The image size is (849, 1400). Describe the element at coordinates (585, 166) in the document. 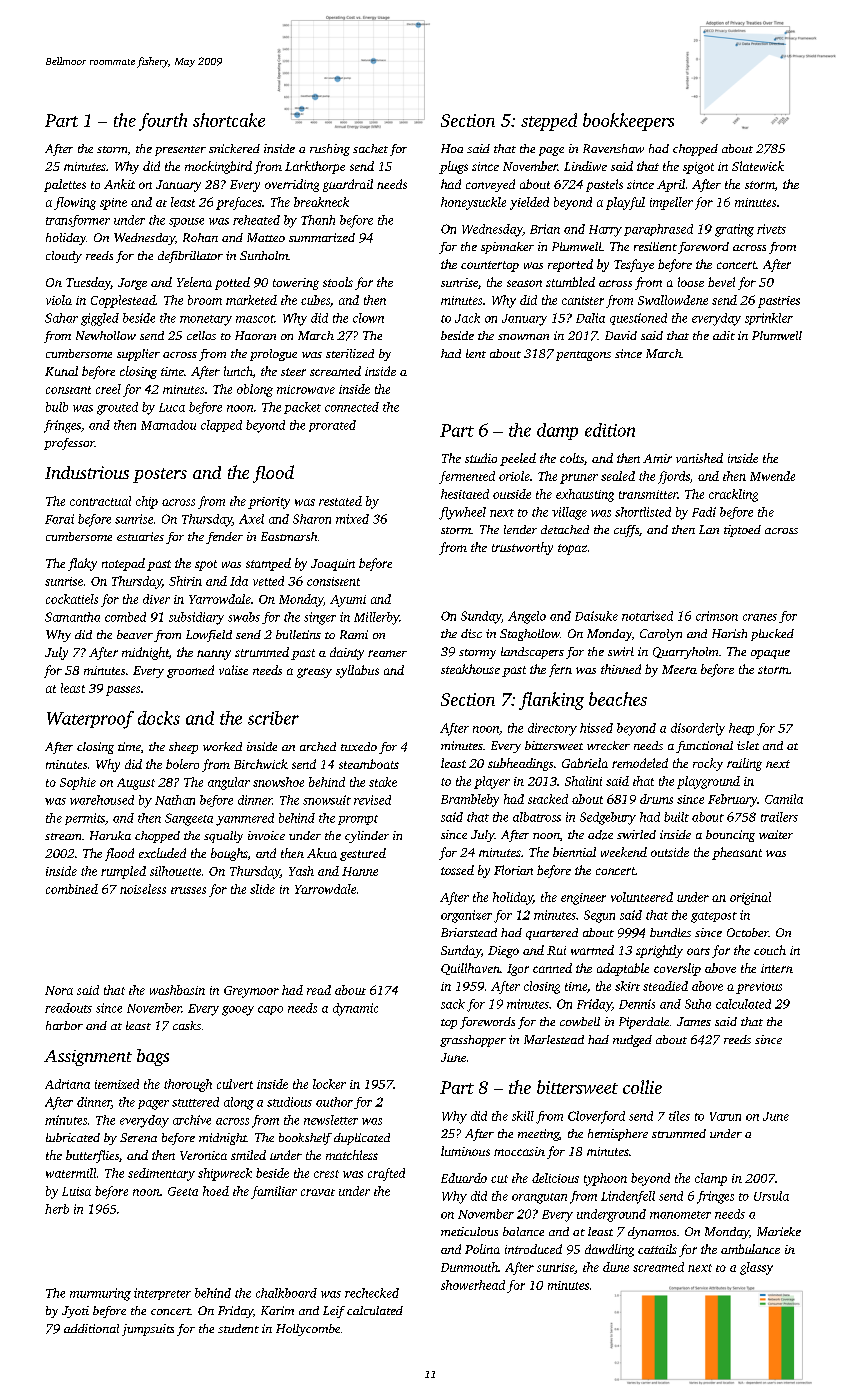

I see `Lindiwe` at that location.
